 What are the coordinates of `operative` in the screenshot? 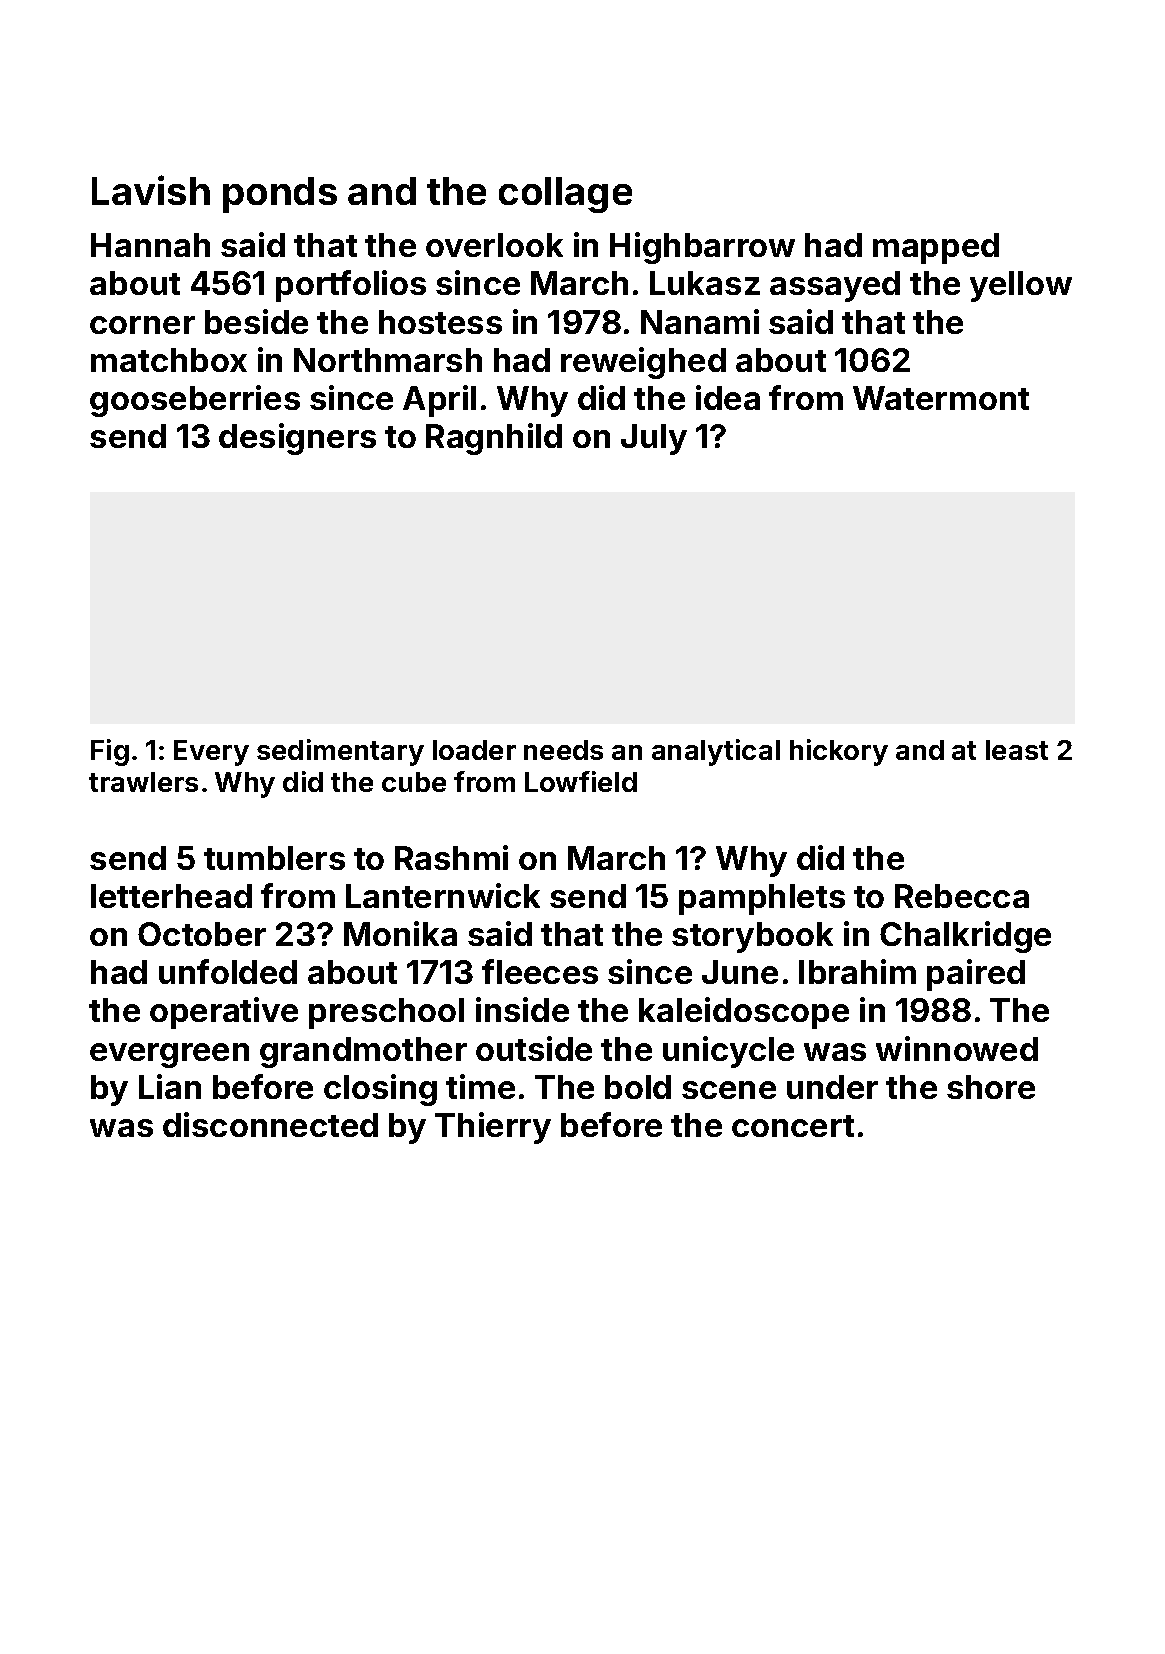 It's located at (224, 1013).
